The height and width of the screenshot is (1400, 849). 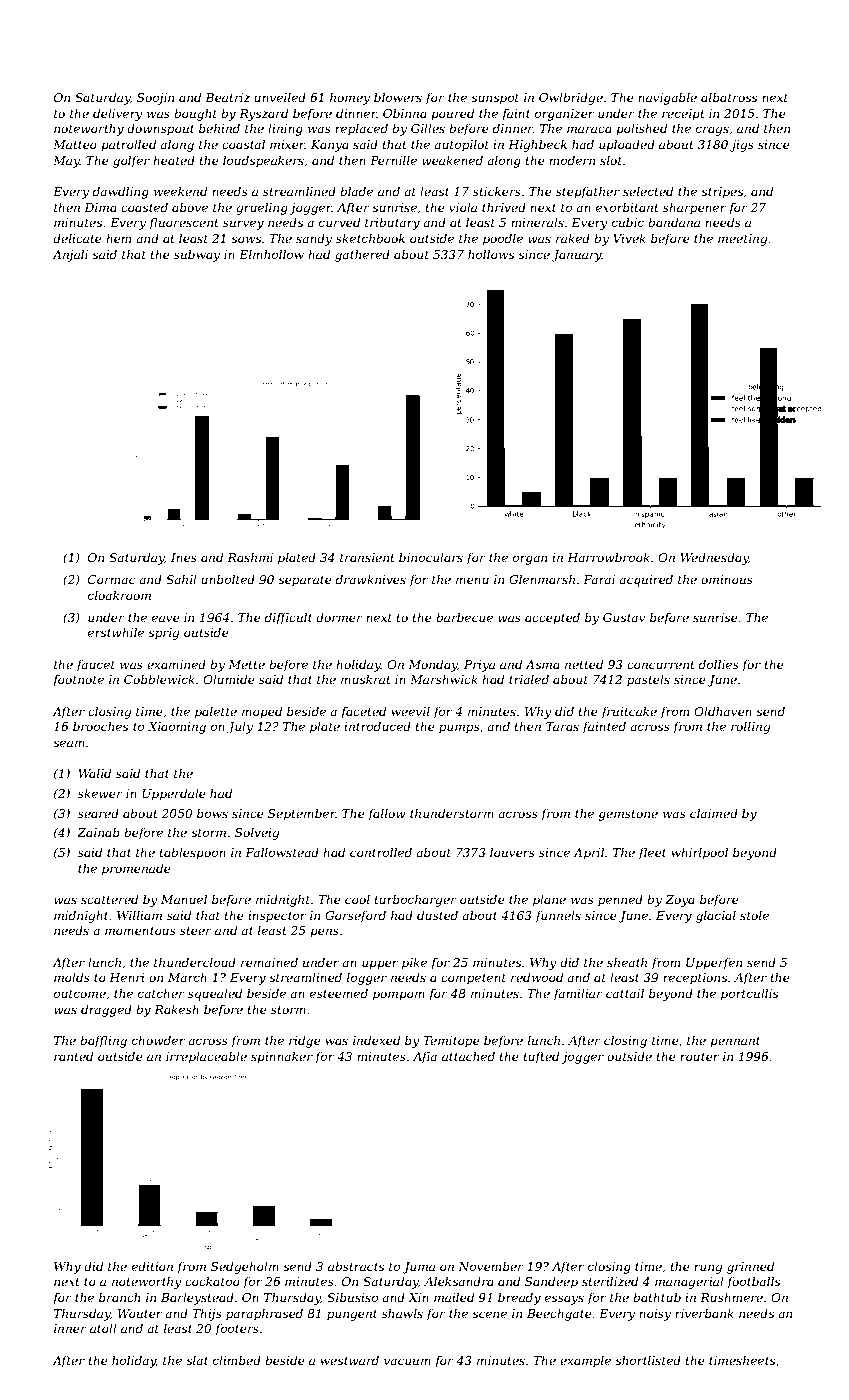 What do you see at coordinates (719, 664) in the screenshot?
I see `dollies` at bounding box center [719, 664].
